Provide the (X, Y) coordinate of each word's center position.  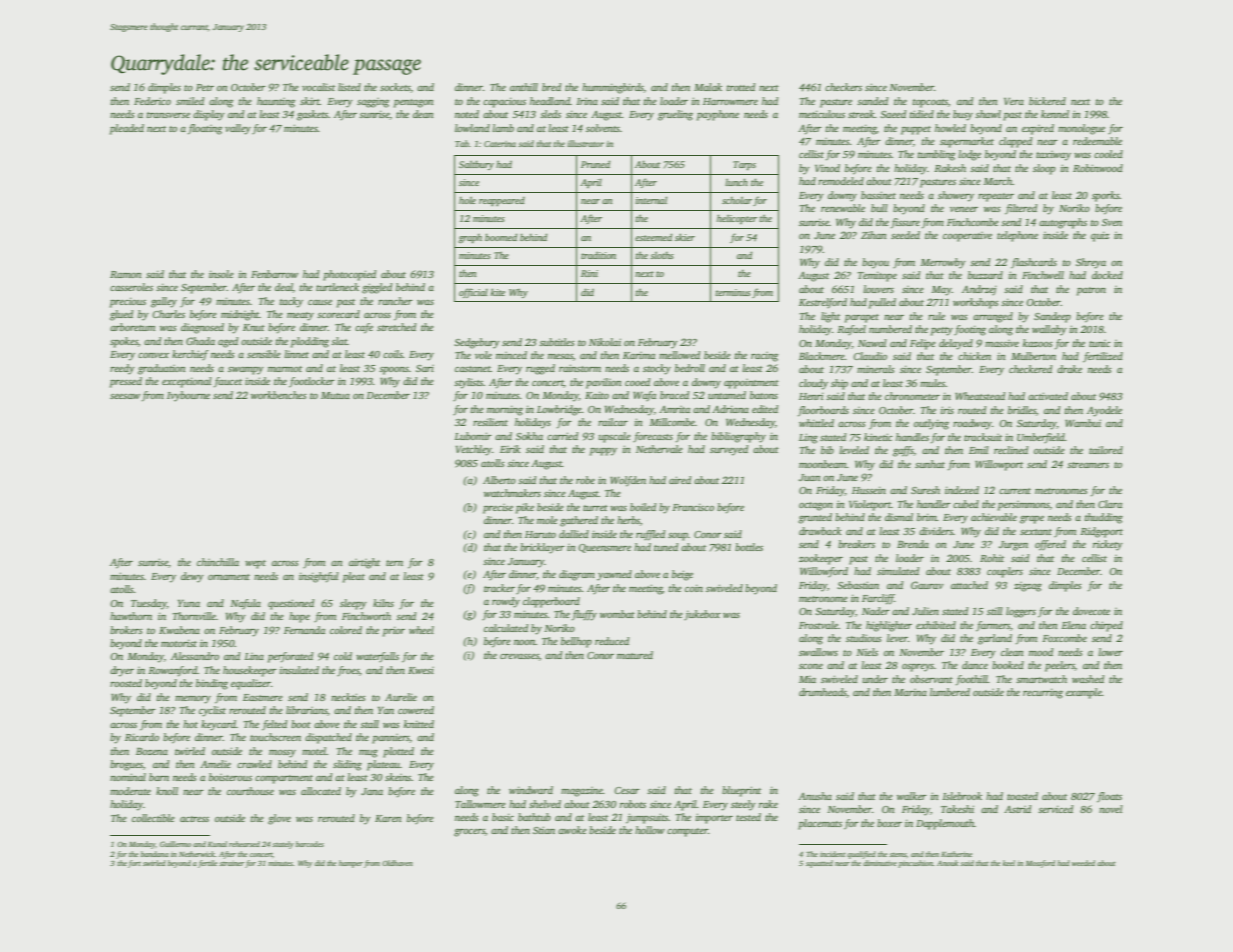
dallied (574, 534)
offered (1050, 545)
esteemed (653, 237)
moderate (130, 791)
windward (531, 790)
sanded (872, 101)
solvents (603, 128)
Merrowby (943, 263)
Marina (910, 692)
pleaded (127, 129)
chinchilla (218, 562)
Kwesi (421, 670)
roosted (126, 683)
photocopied (349, 275)
